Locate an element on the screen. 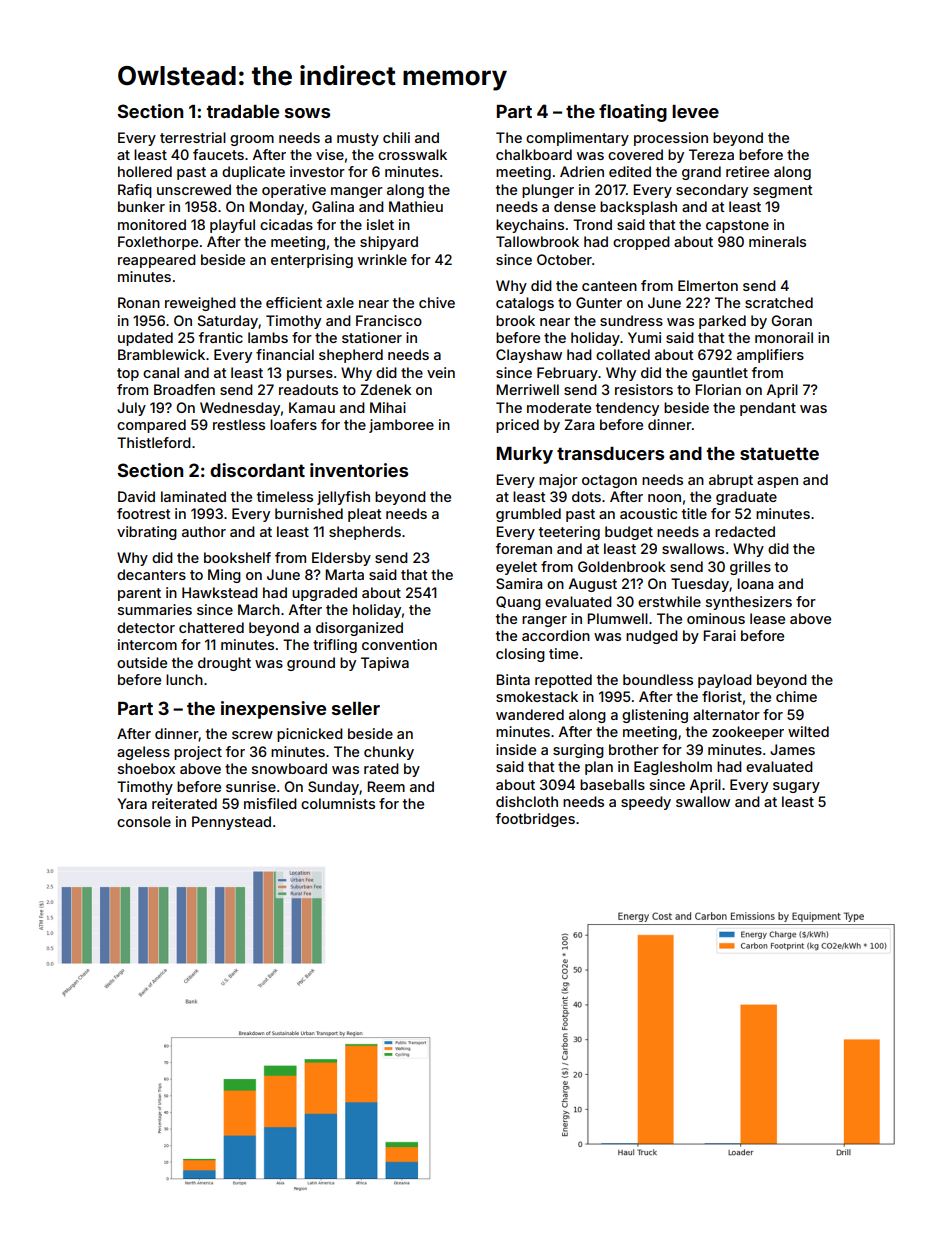 This screenshot has height=1233, width=952. hollered is located at coordinates (145, 171).
